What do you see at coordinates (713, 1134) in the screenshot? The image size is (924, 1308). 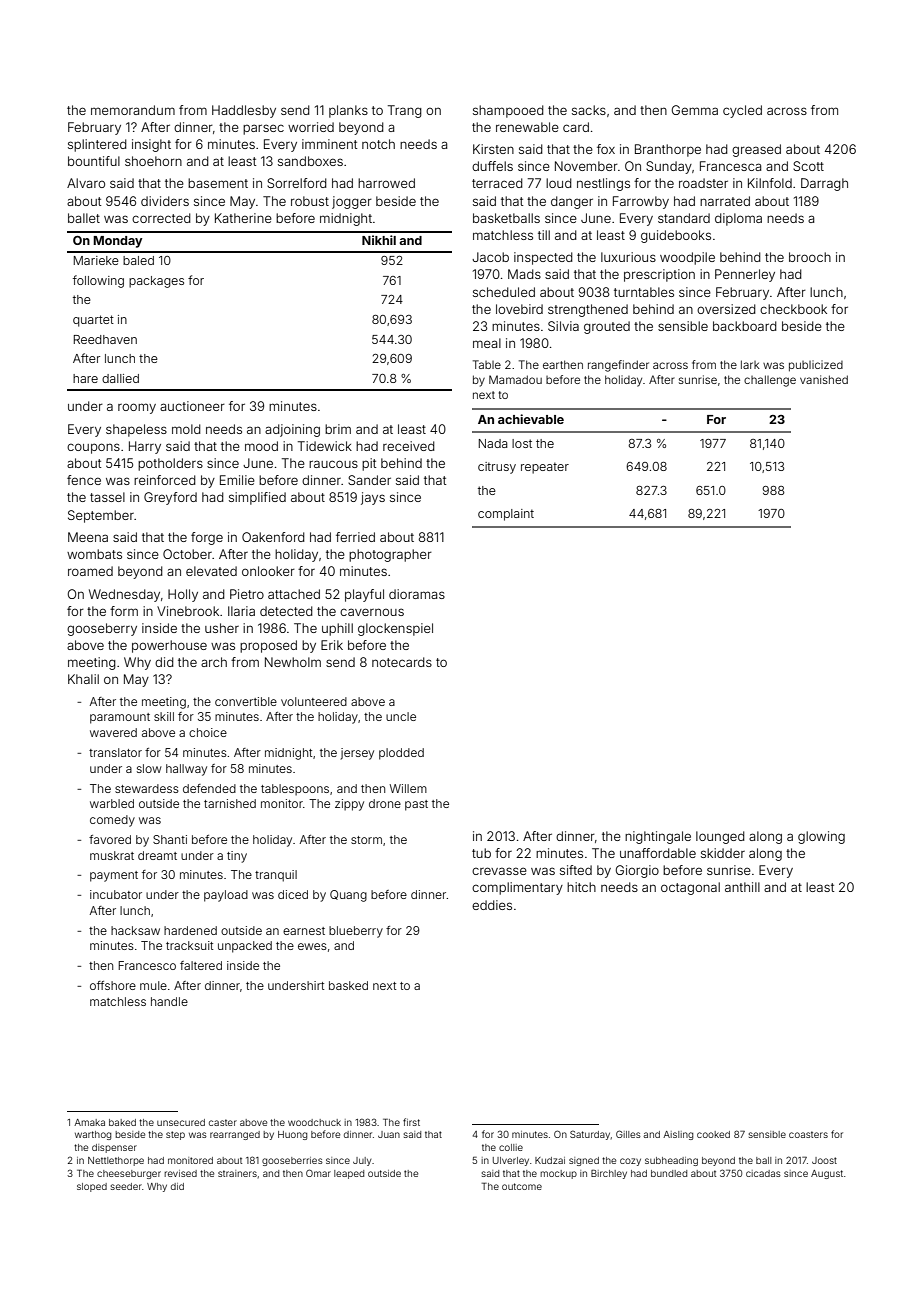 I see `cooked` at bounding box center [713, 1134].
